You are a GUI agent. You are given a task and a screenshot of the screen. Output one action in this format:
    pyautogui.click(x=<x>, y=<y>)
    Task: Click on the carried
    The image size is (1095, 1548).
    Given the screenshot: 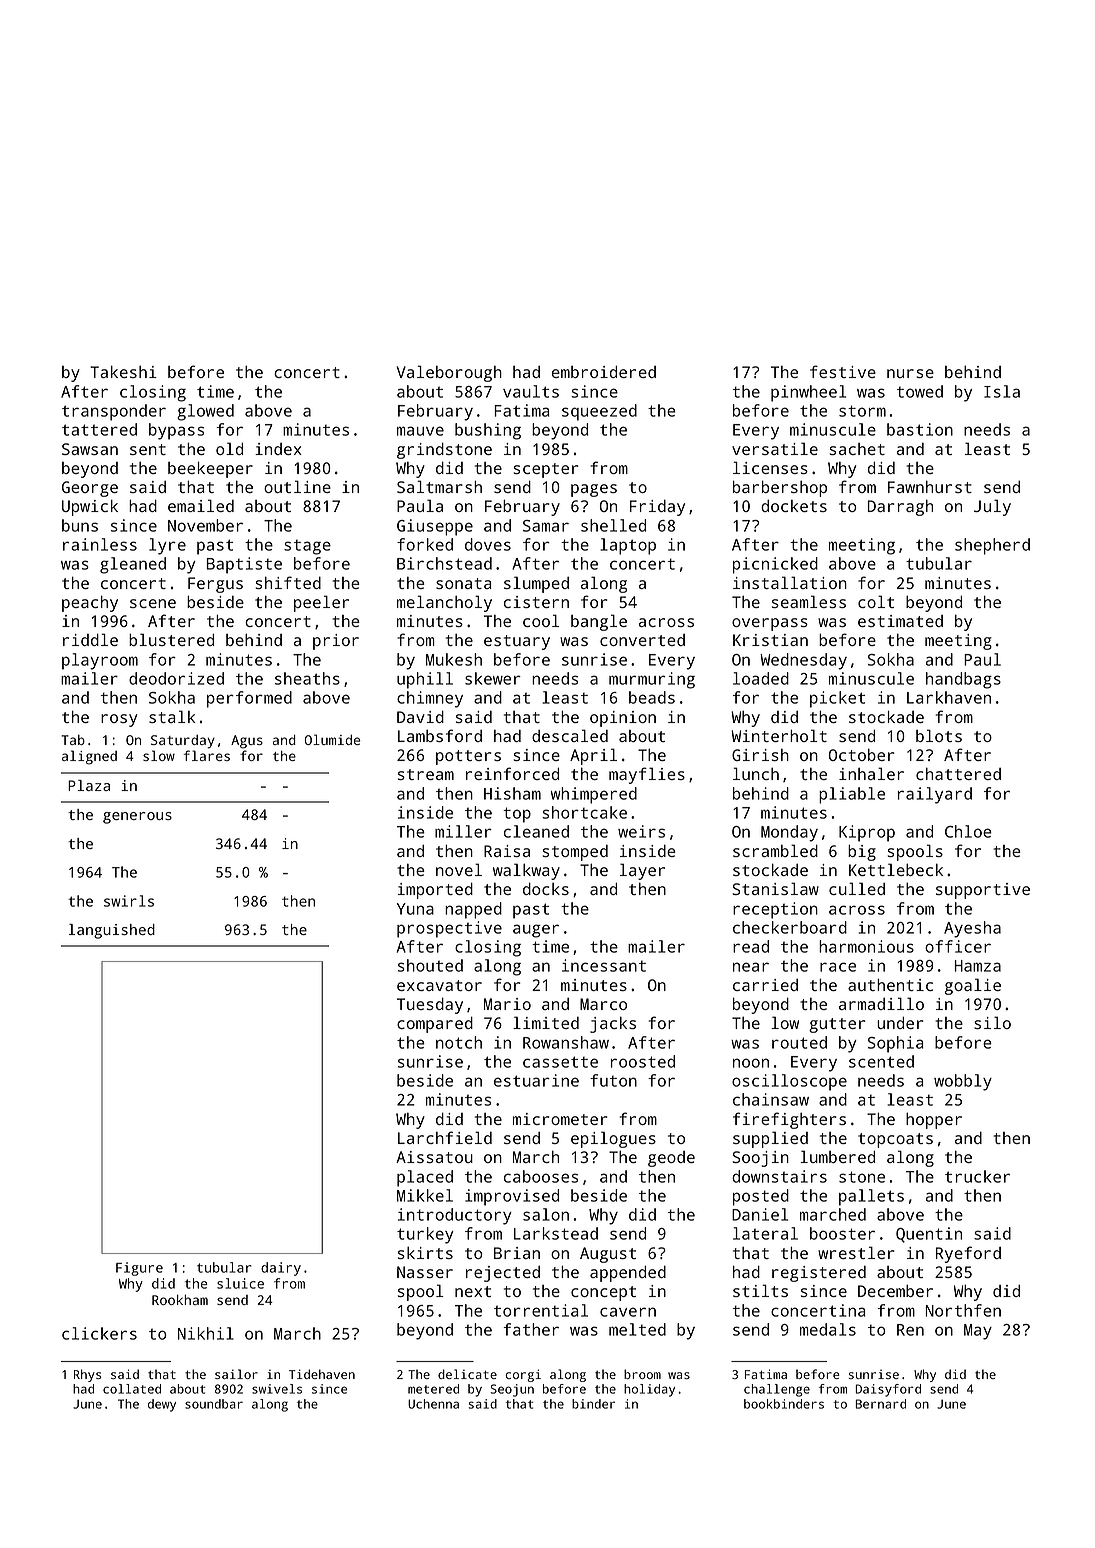 What is the action you would take?
    pyautogui.click(x=765, y=985)
